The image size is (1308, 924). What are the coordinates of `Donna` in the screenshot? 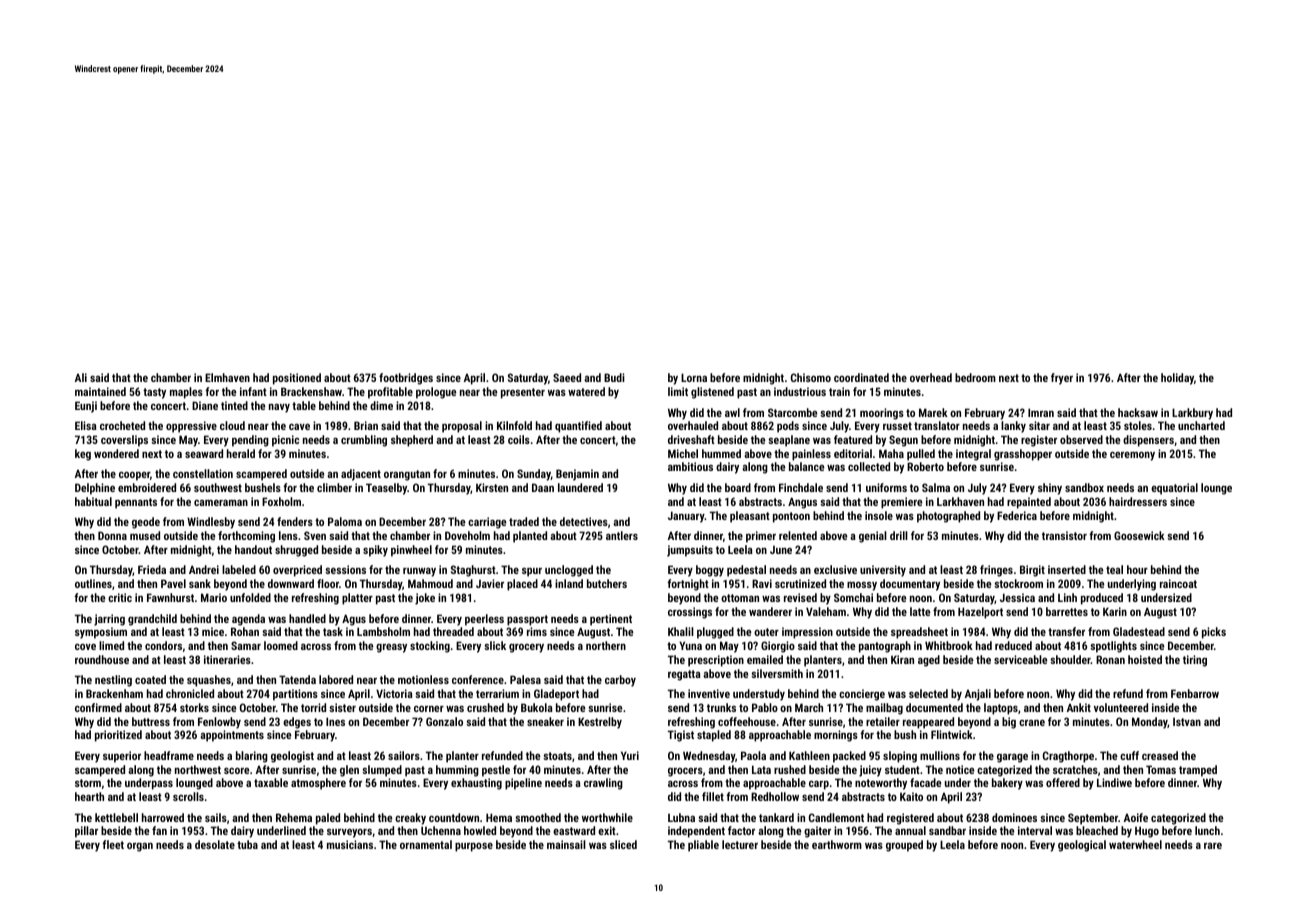 It's located at (112, 535).
